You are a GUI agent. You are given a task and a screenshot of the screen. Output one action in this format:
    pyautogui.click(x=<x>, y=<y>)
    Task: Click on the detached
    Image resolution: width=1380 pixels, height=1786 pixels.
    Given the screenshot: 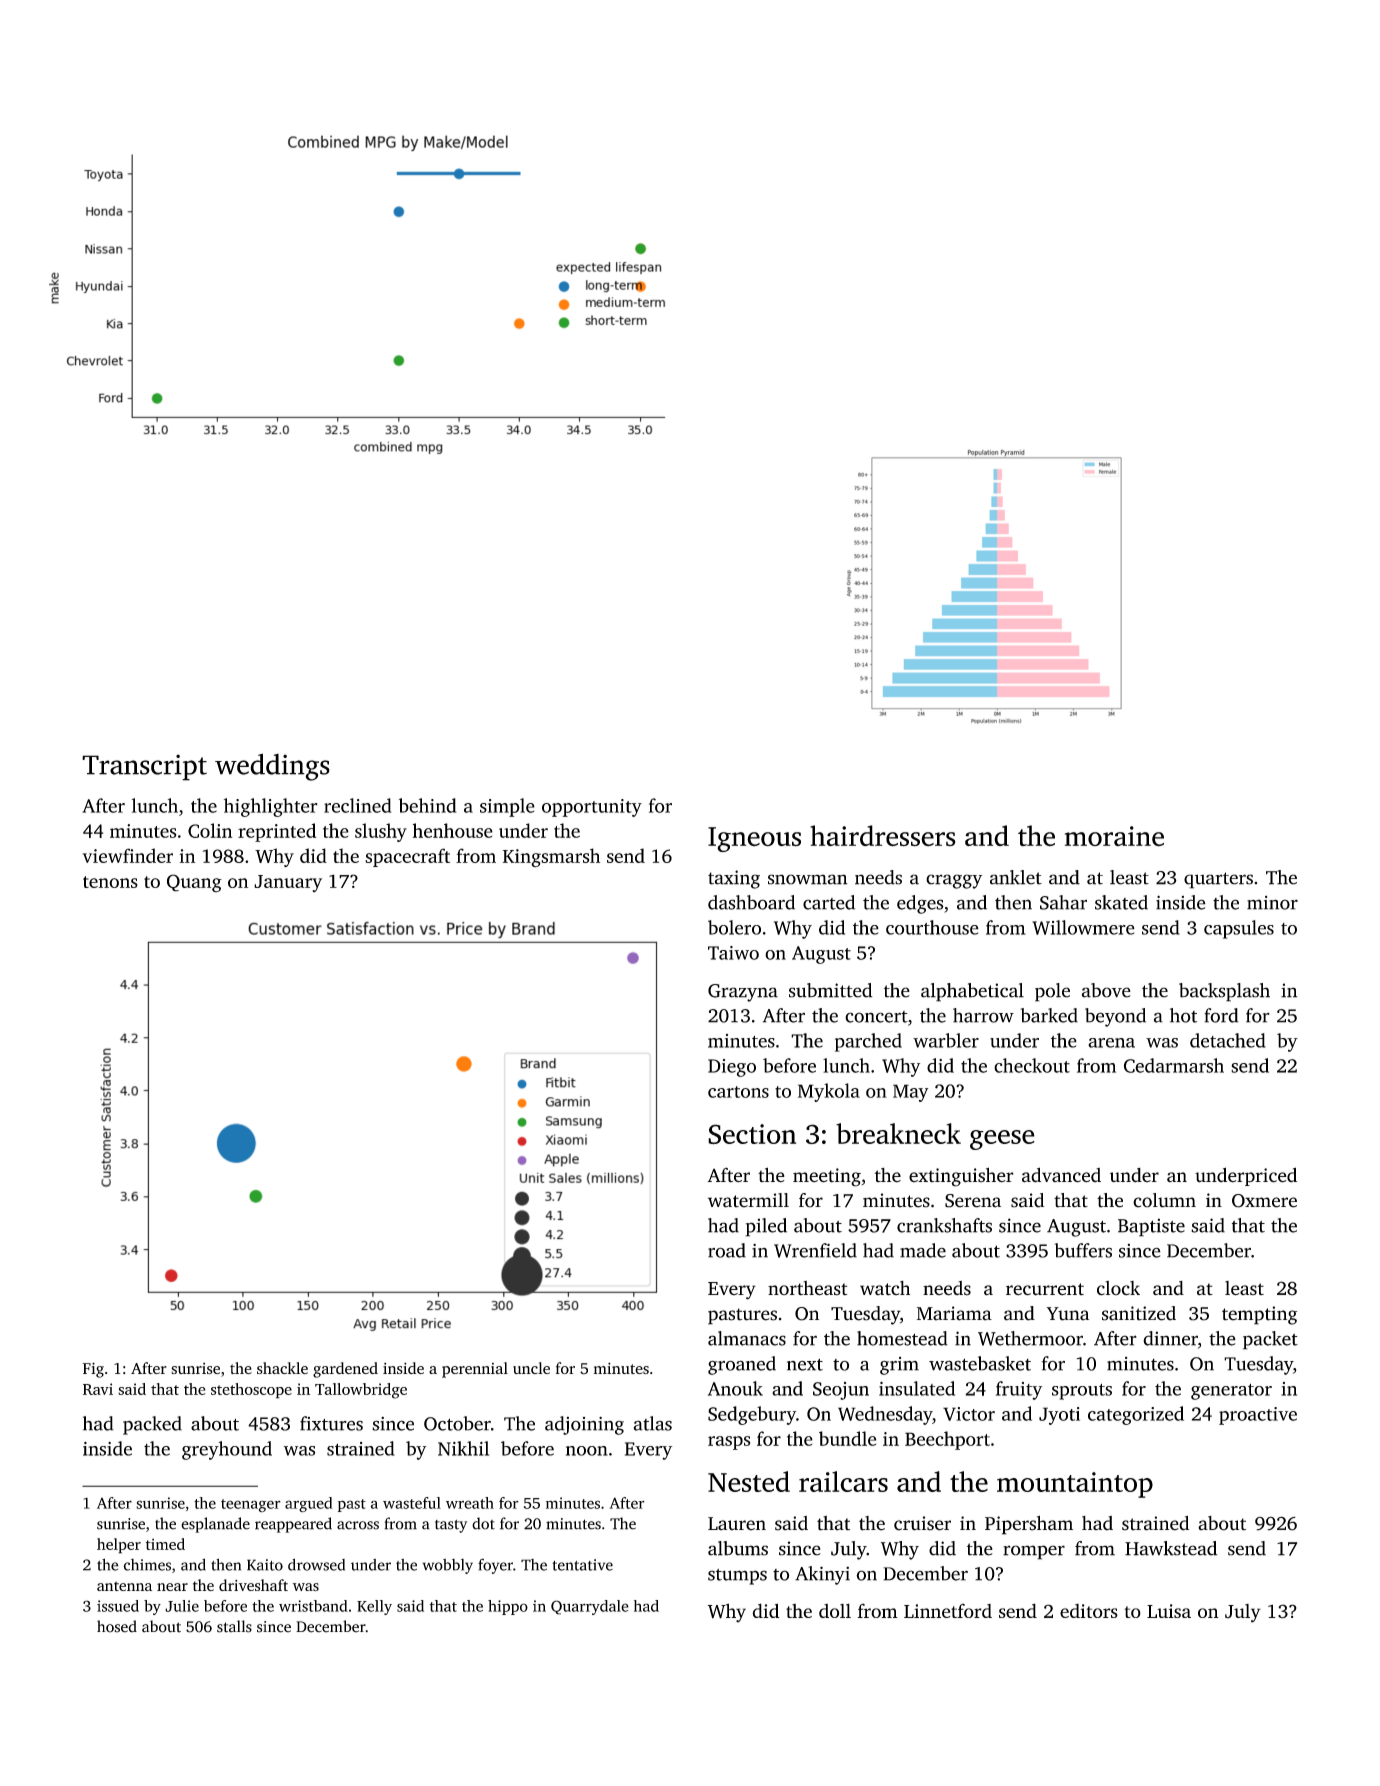 What is the action you would take?
    pyautogui.click(x=1228, y=1040)
